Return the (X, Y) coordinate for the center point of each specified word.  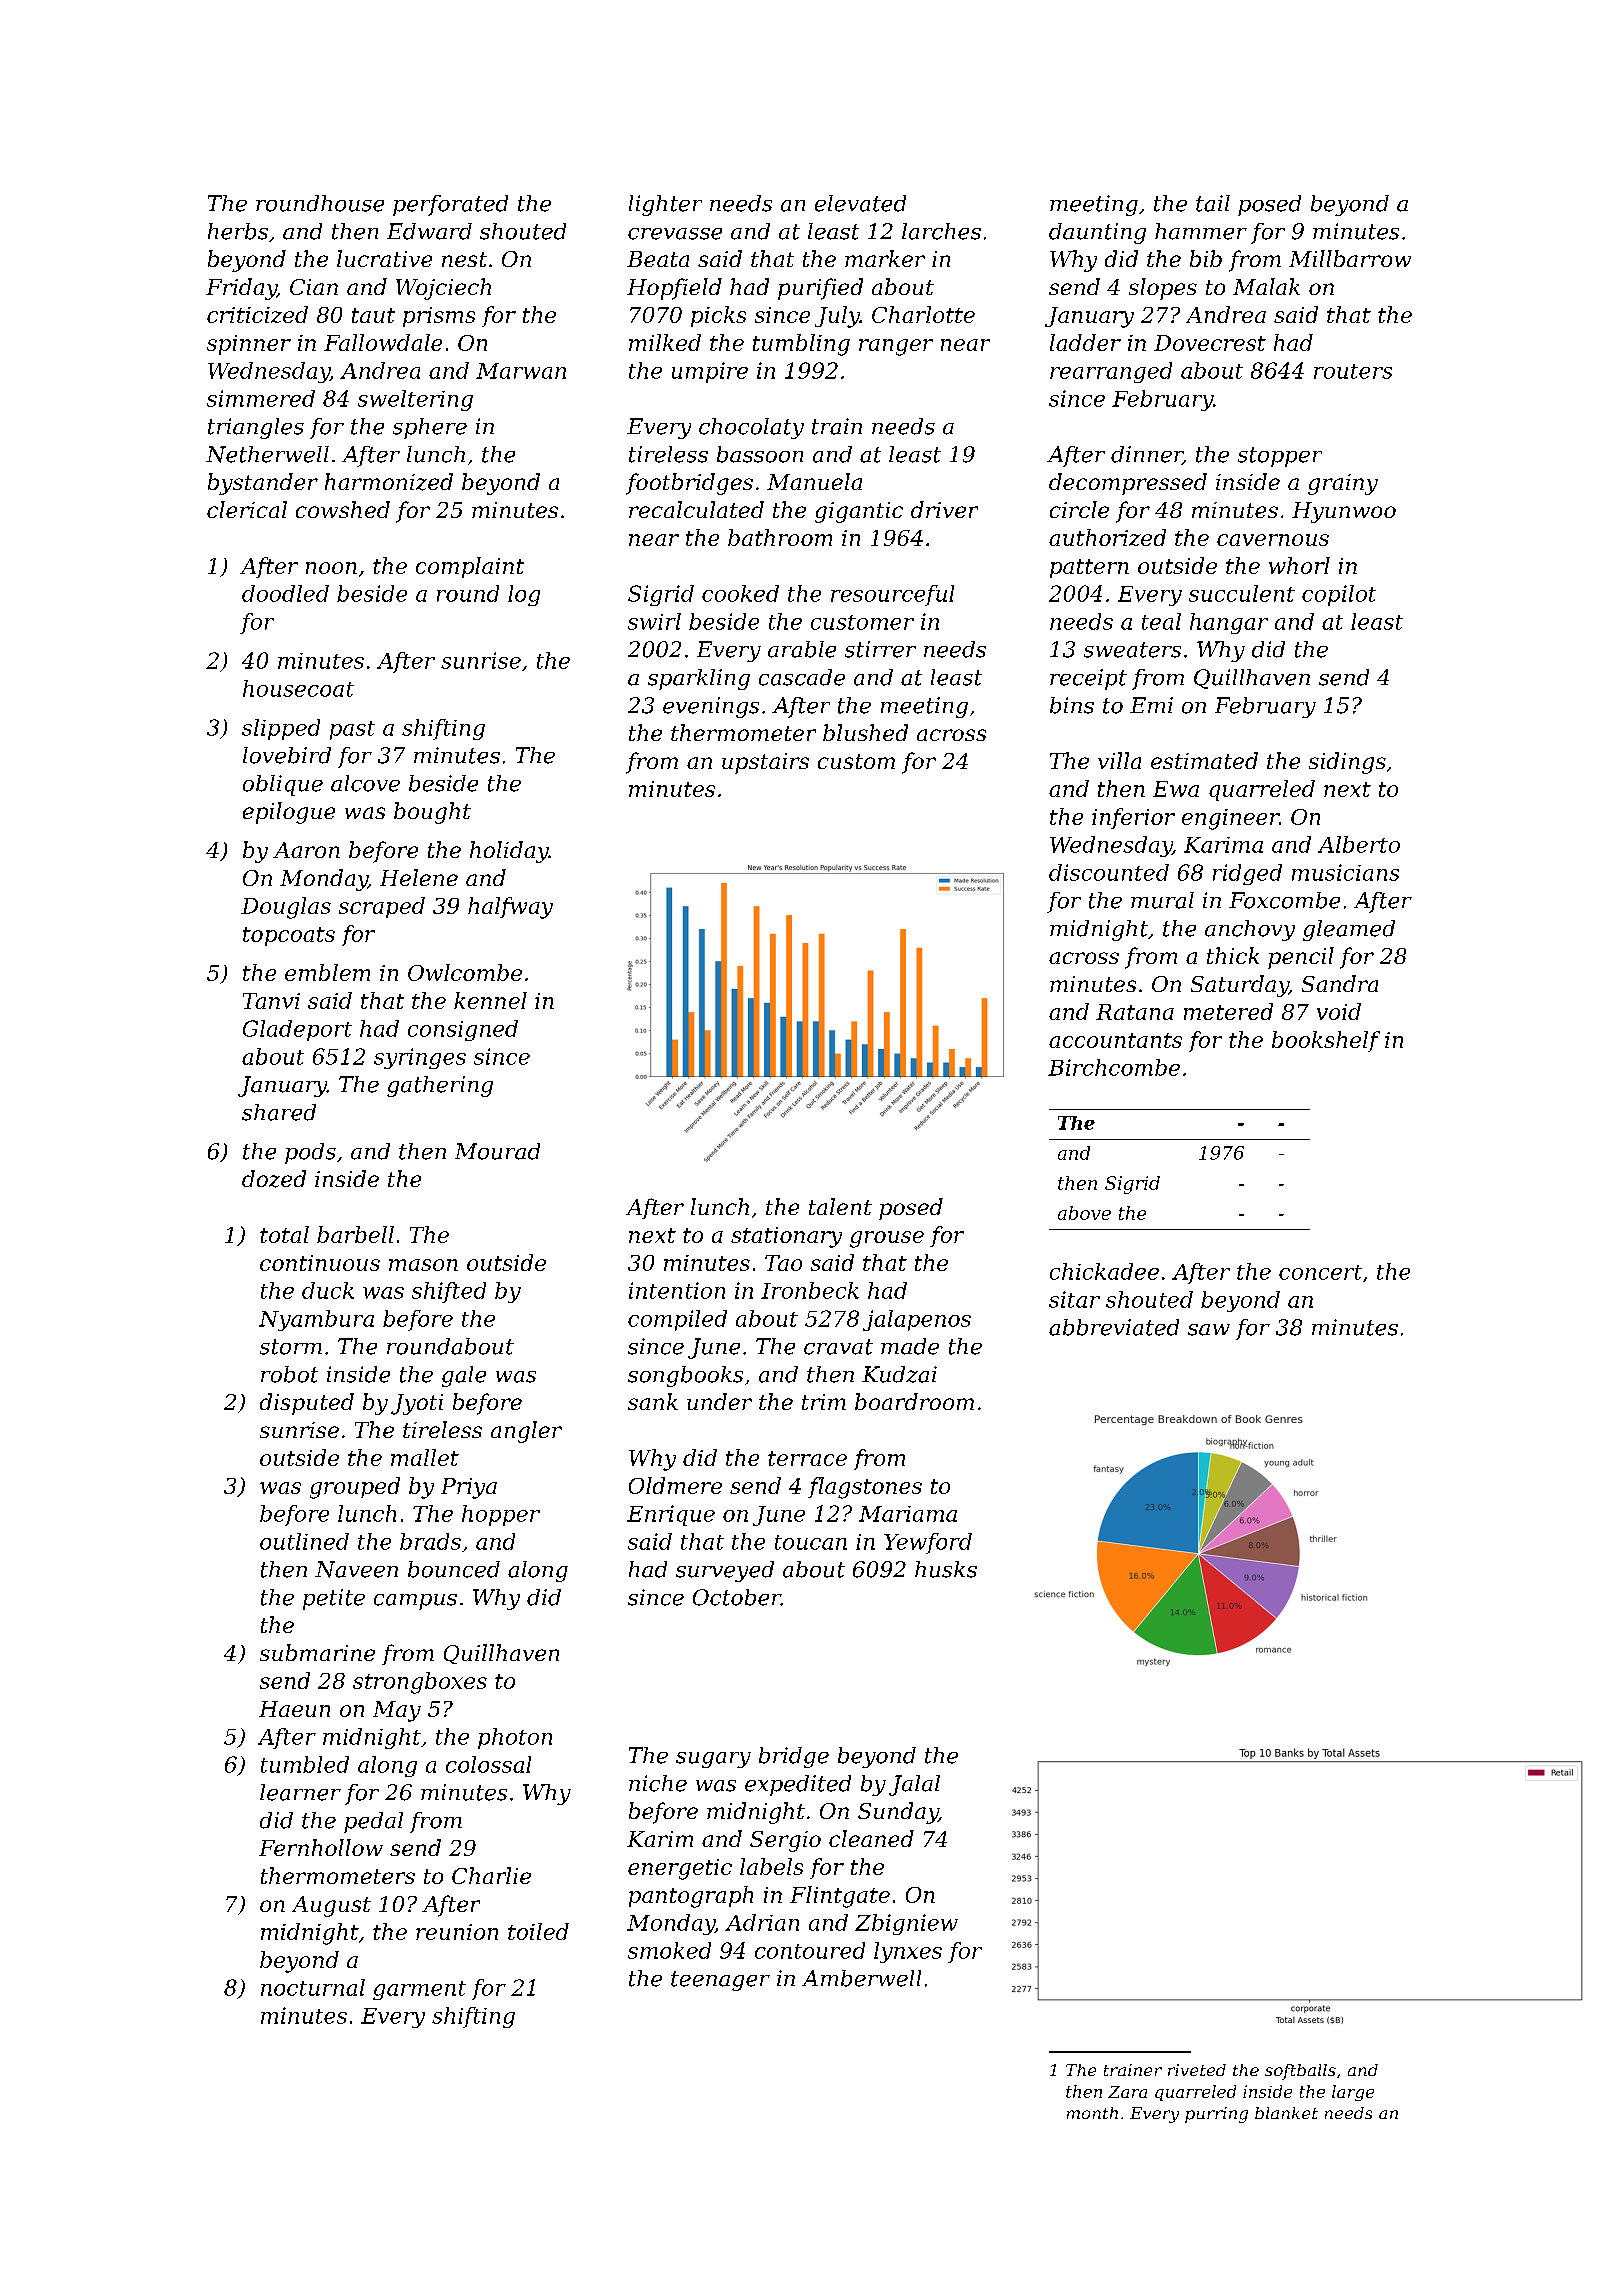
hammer (1201, 231)
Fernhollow (321, 1847)
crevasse (675, 234)
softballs (1300, 2072)
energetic (680, 1869)
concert (1320, 1272)
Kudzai (899, 1374)
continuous (320, 1263)
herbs (238, 231)
